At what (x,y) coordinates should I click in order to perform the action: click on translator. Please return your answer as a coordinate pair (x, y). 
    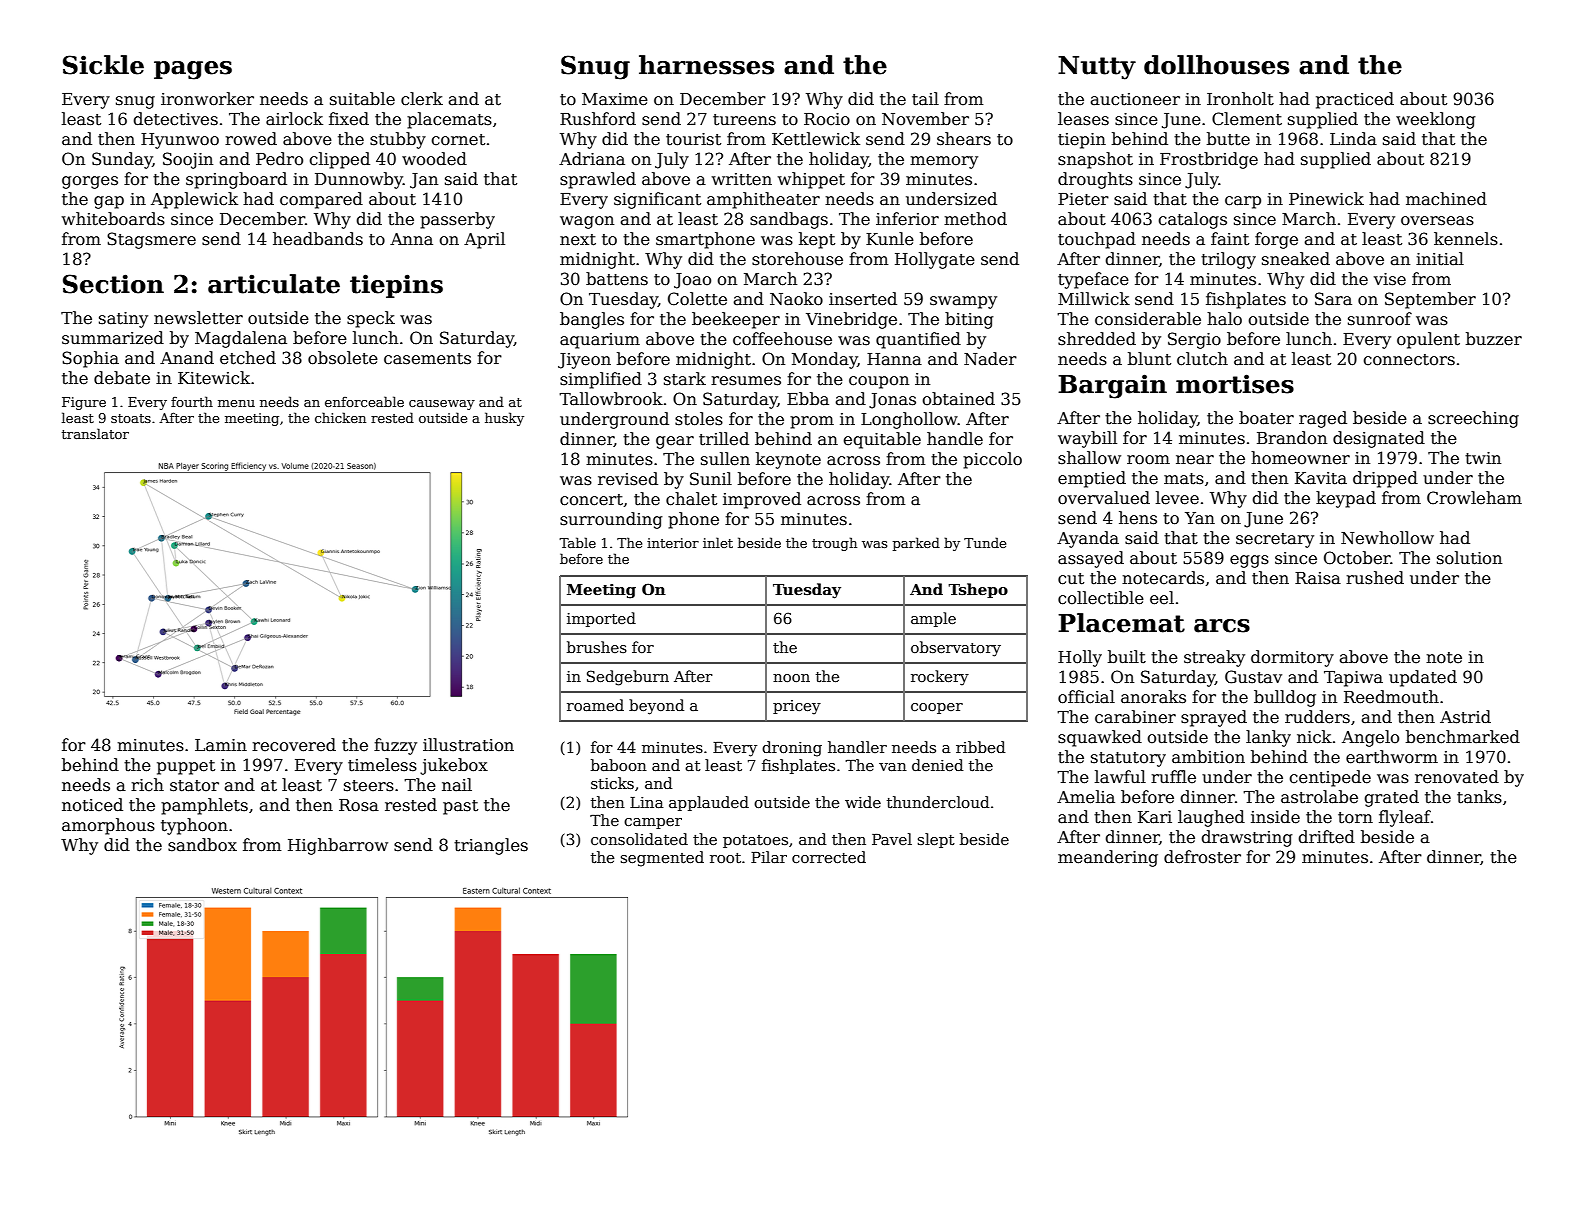
    Looking at the image, I should click on (95, 433).
